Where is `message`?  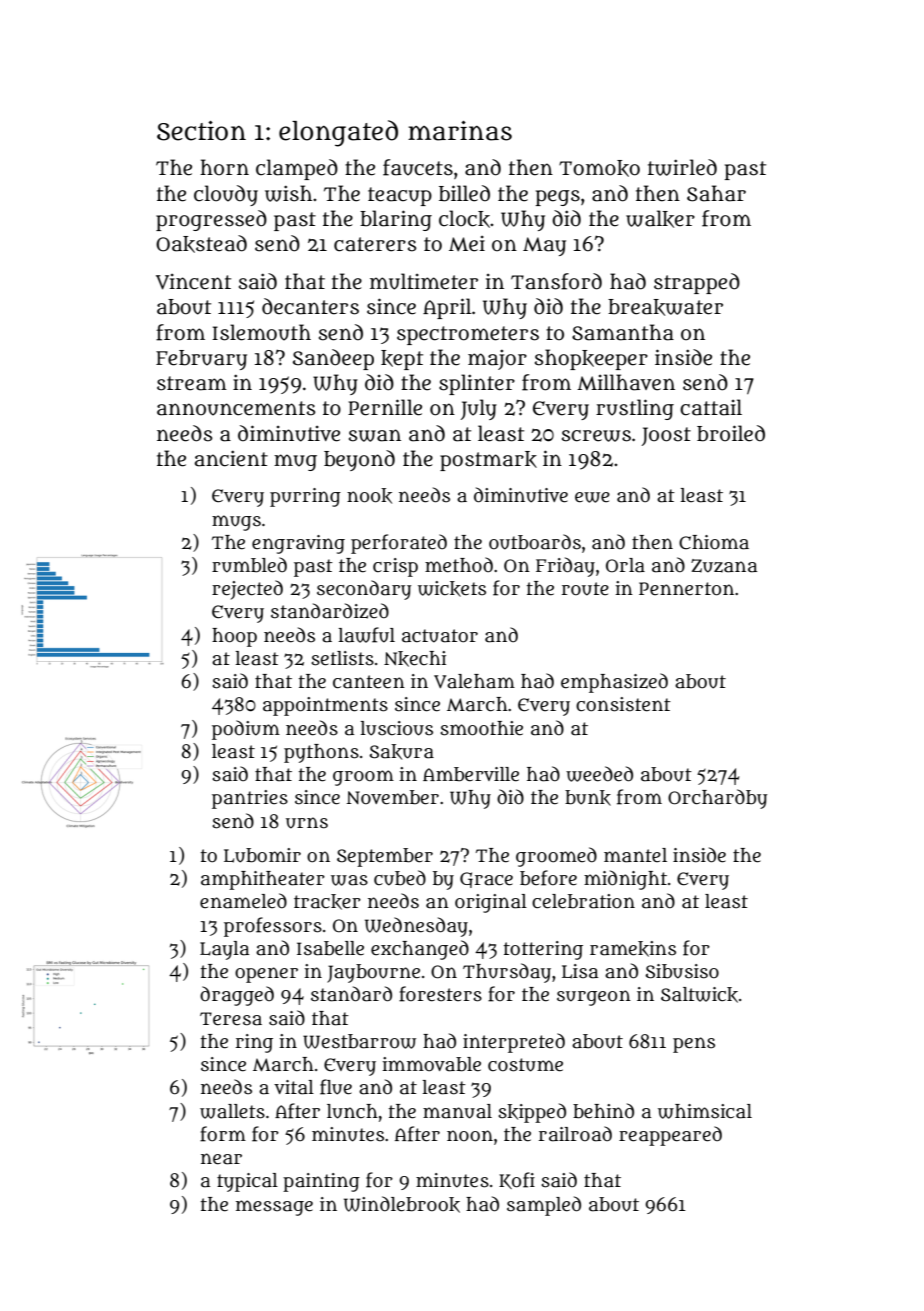 message is located at coordinates (274, 1208).
